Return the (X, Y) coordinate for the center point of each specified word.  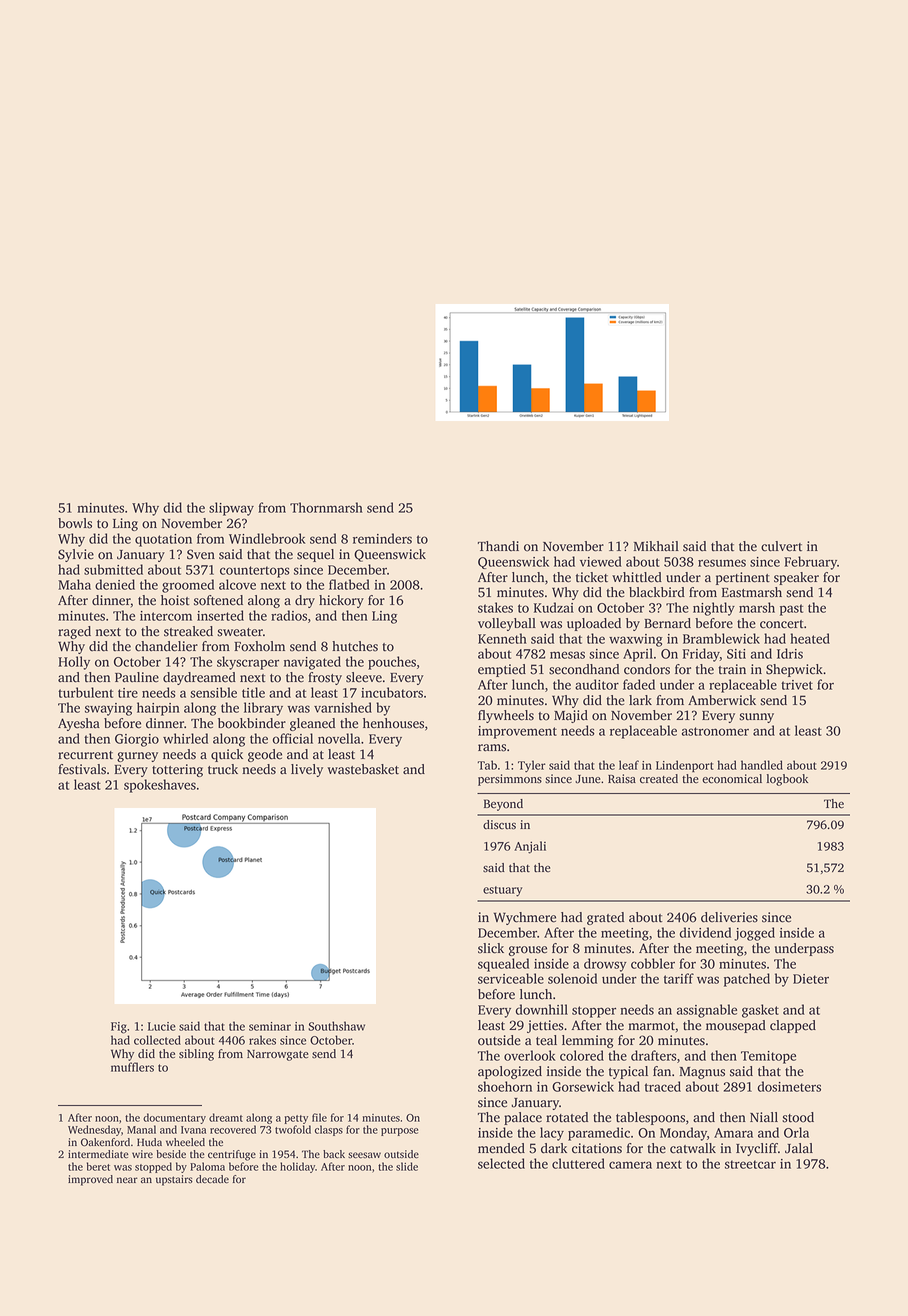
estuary (502, 891)
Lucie (162, 1026)
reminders (382, 538)
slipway (231, 509)
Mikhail (656, 546)
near (127, 1180)
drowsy (605, 965)
